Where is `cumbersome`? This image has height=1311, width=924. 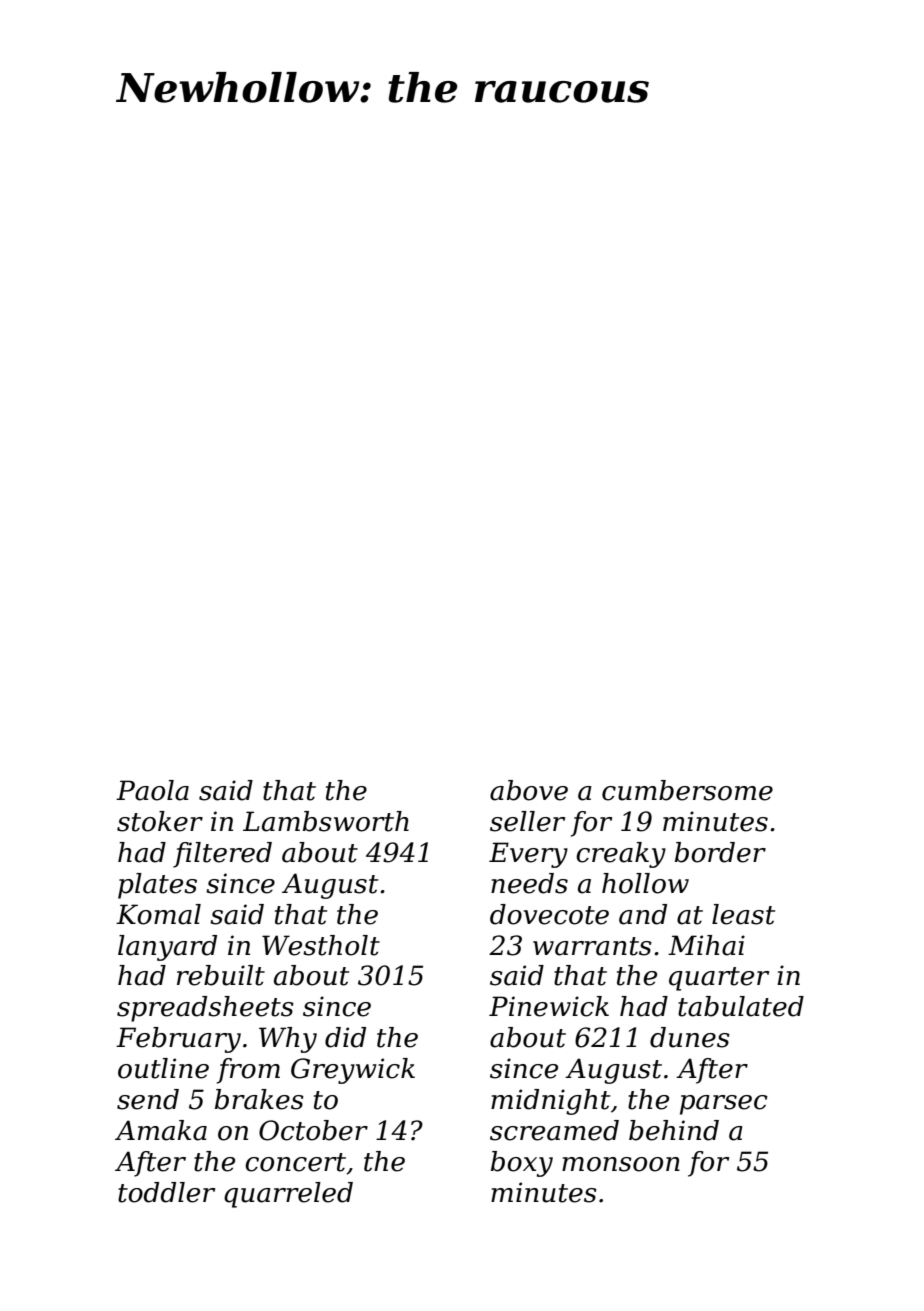
cumbersome is located at coordinates (687, 790).
